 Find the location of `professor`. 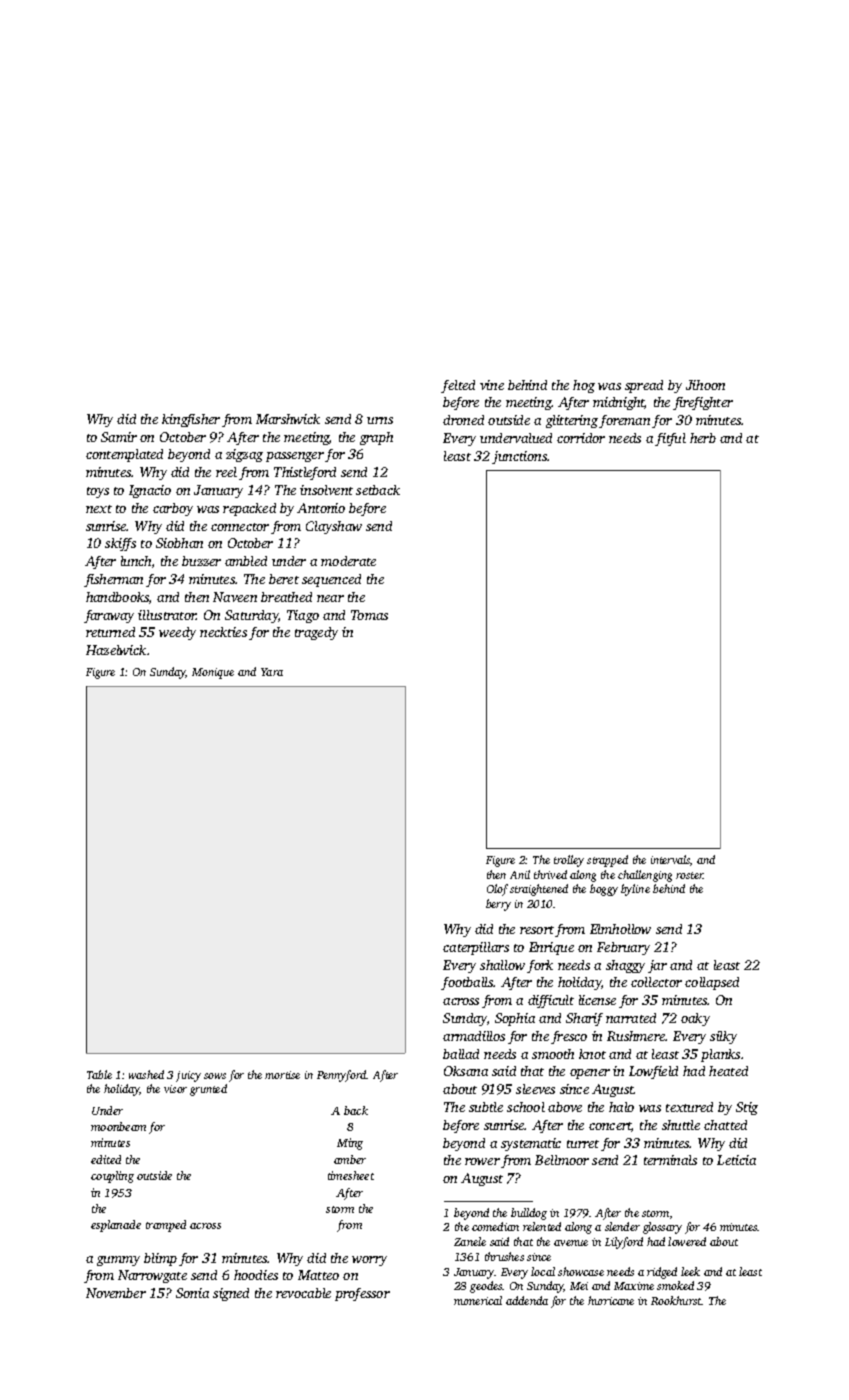

professor is located at coordinates (362, 1294).
